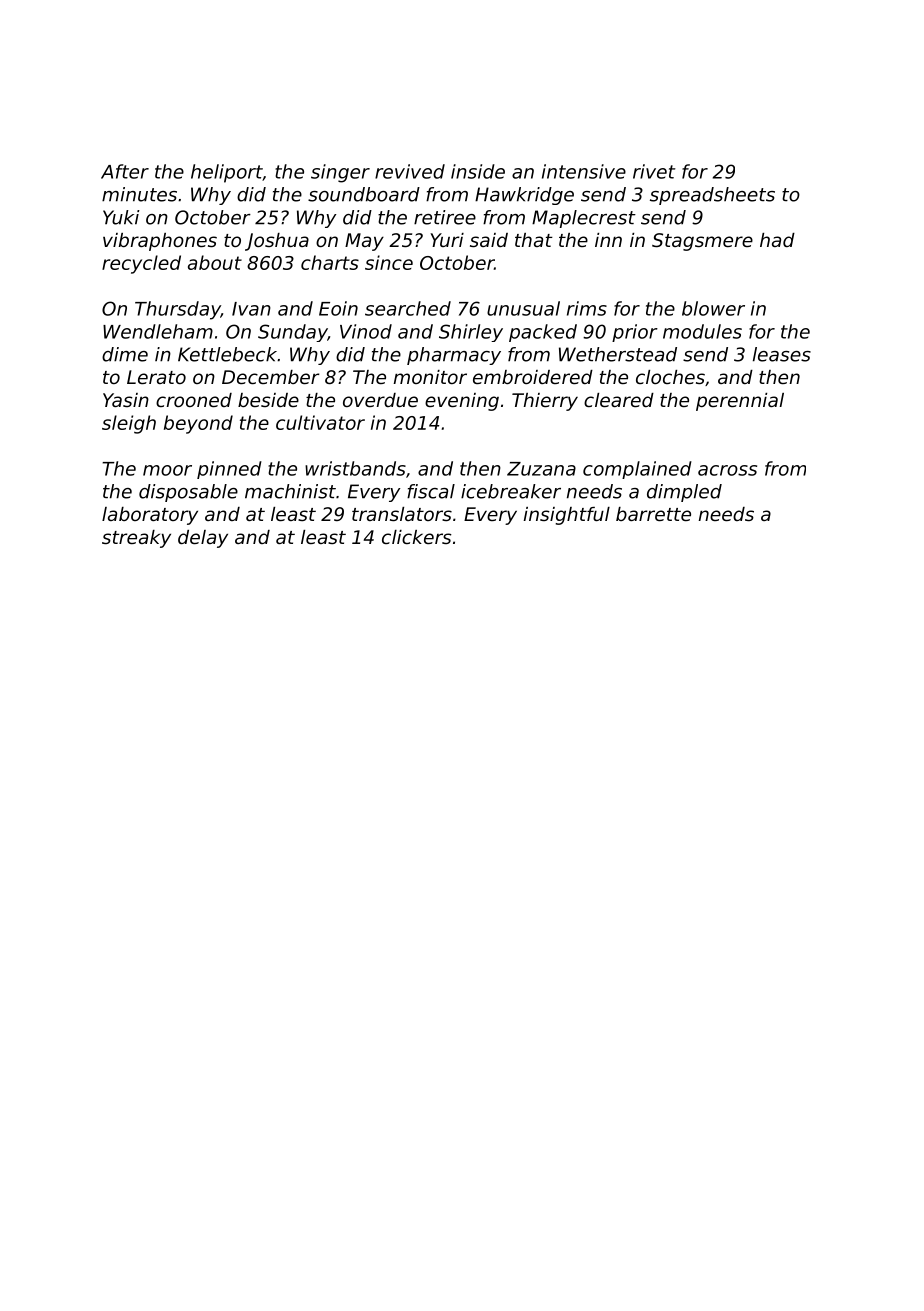  What do you see at coordinates (462, 402) in the image?
I see `evening` at bounding box center [462, 402].
